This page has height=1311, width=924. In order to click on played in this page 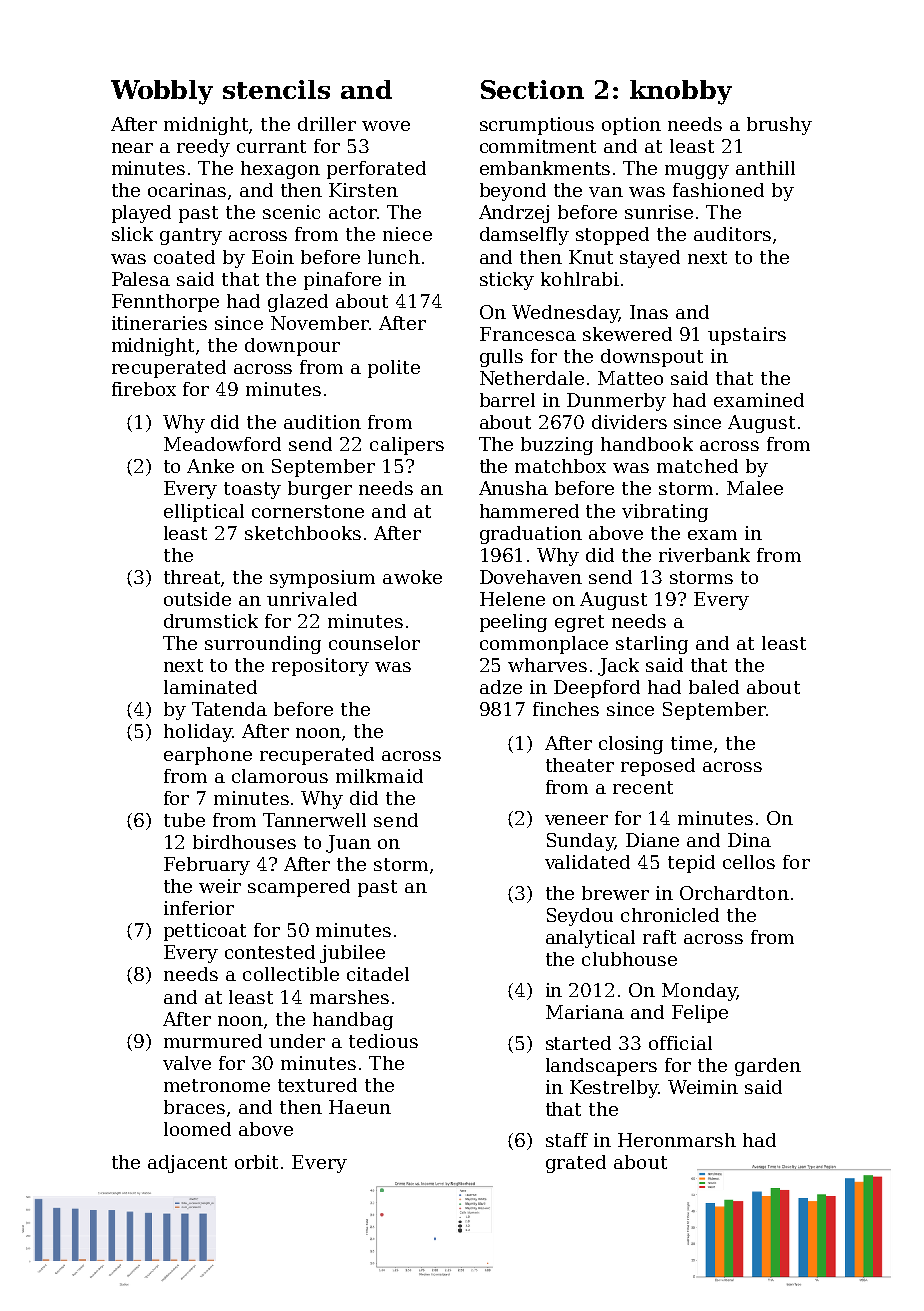, I will do `click(141, 214)`.
